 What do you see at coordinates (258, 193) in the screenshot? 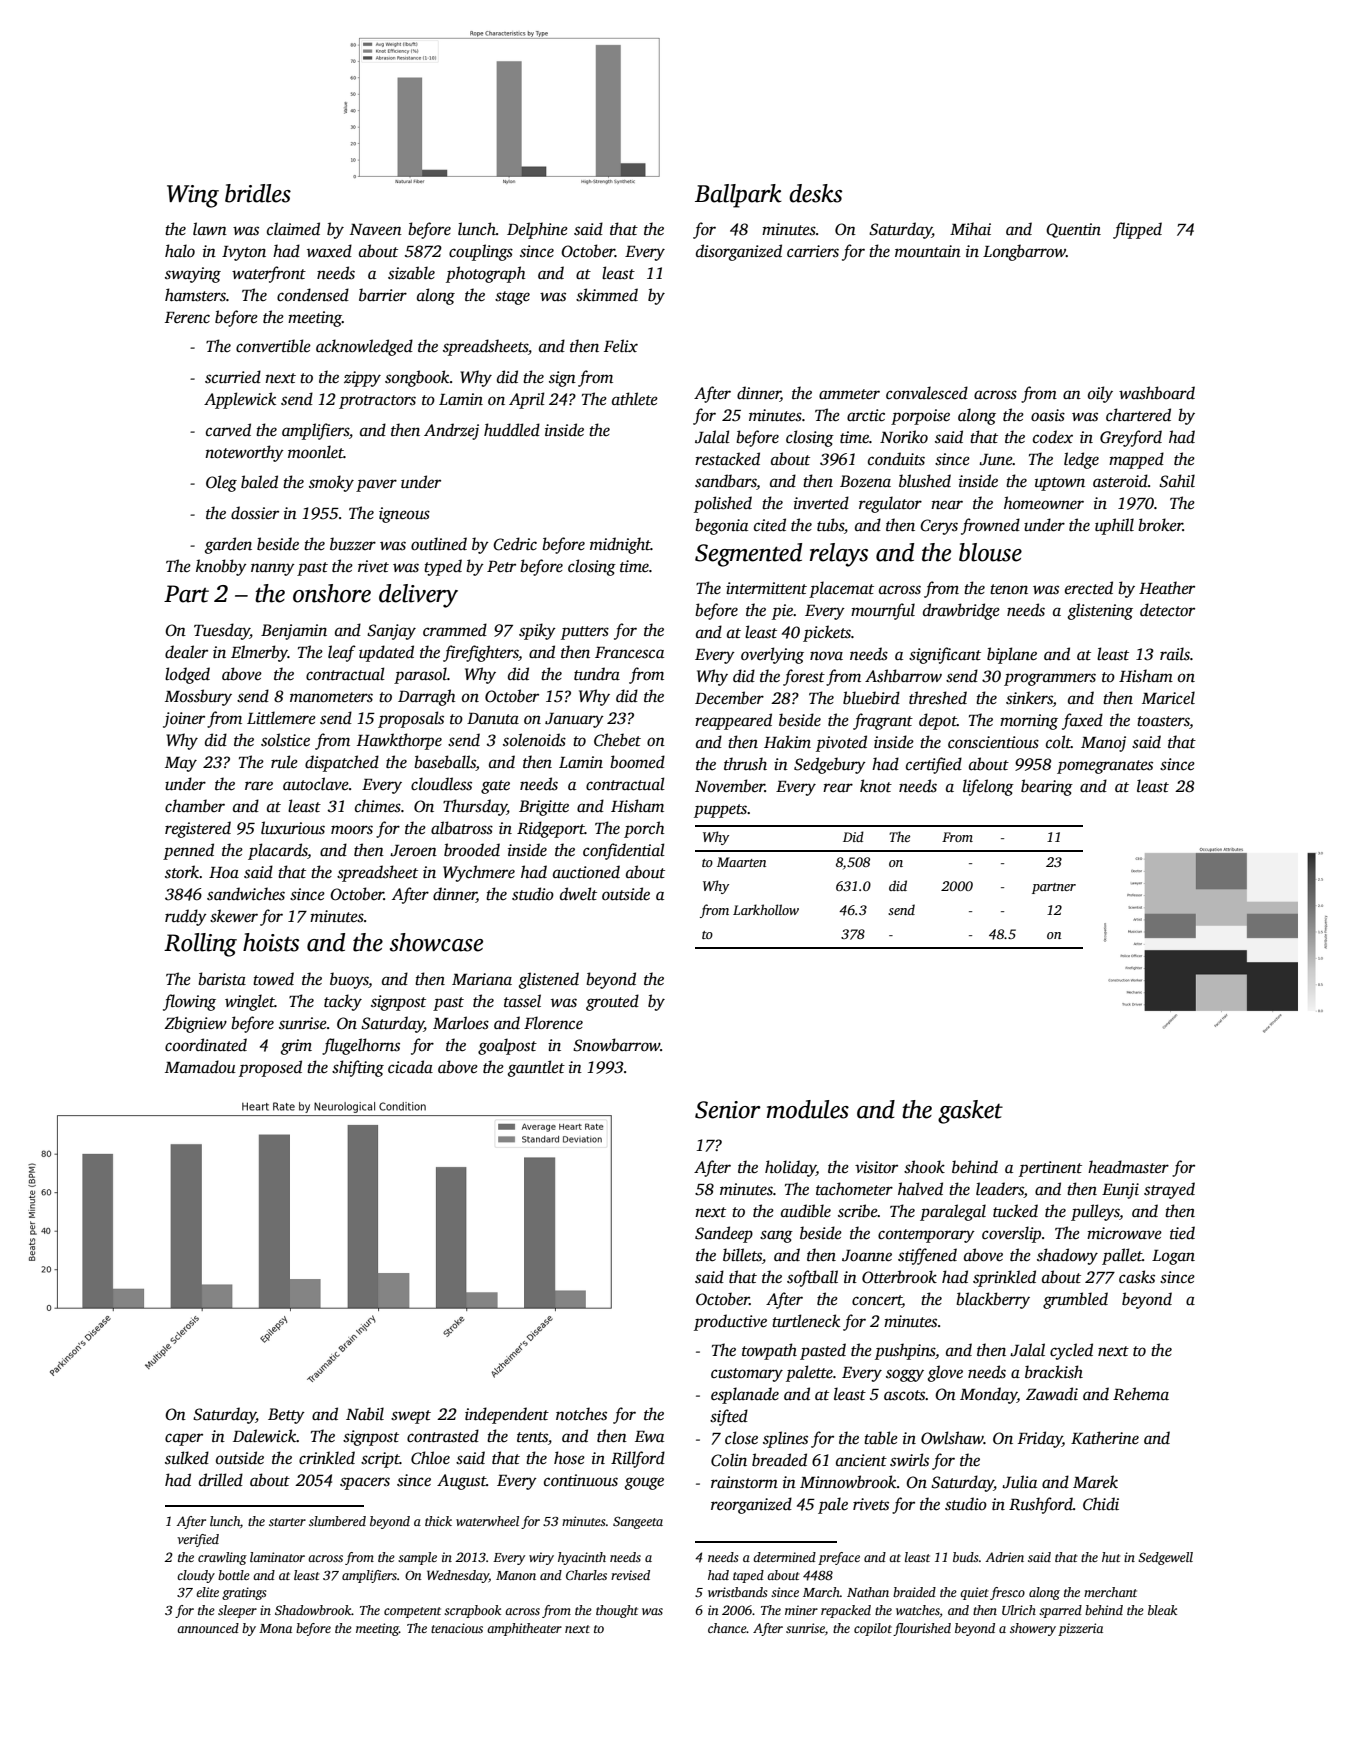
I see `bridles` at bounding box center [258, 193].
